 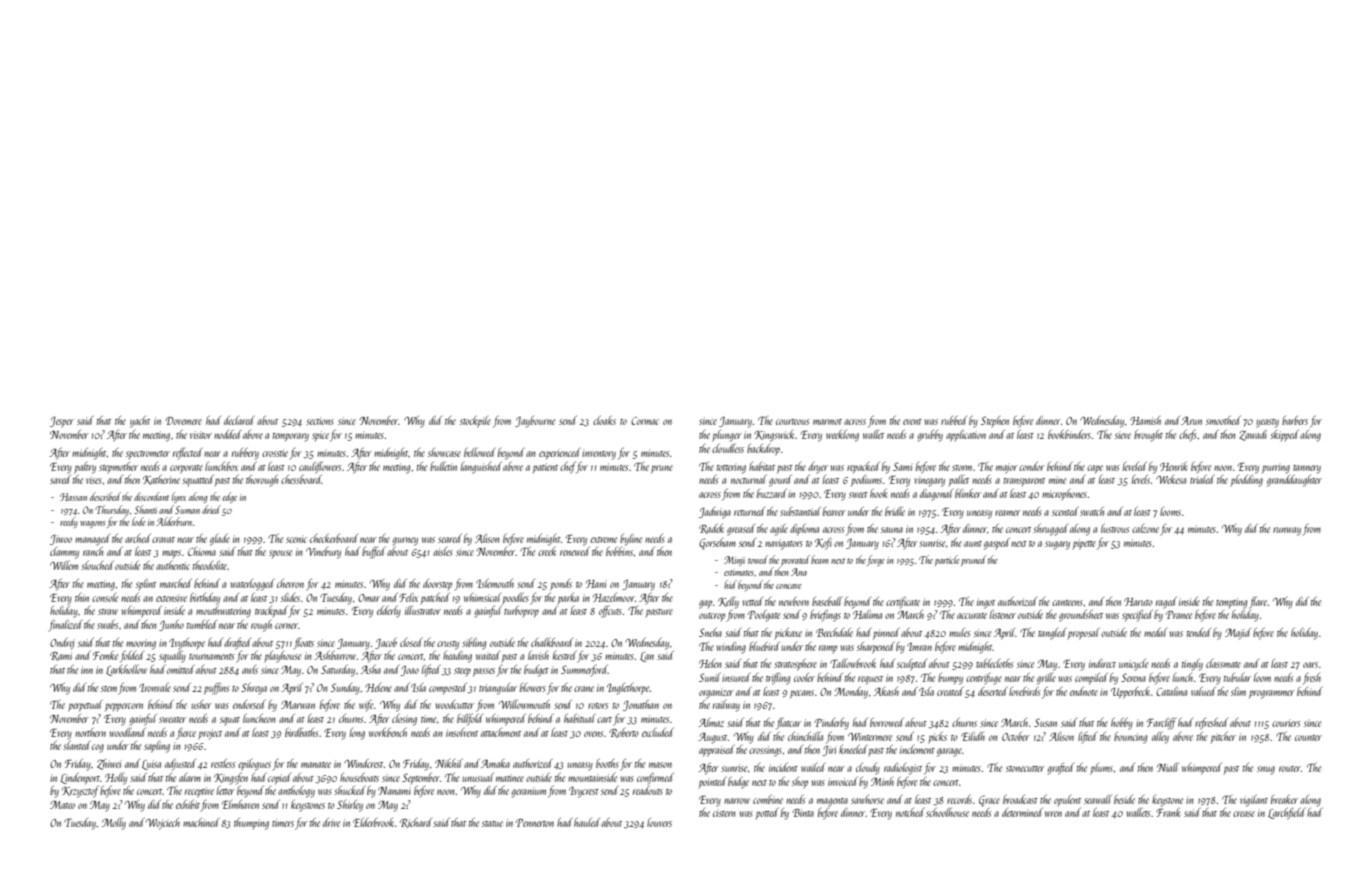 What do you see at coordinates (60, 479) in the document?
I see `saved` at bounding box center [60, 479].
